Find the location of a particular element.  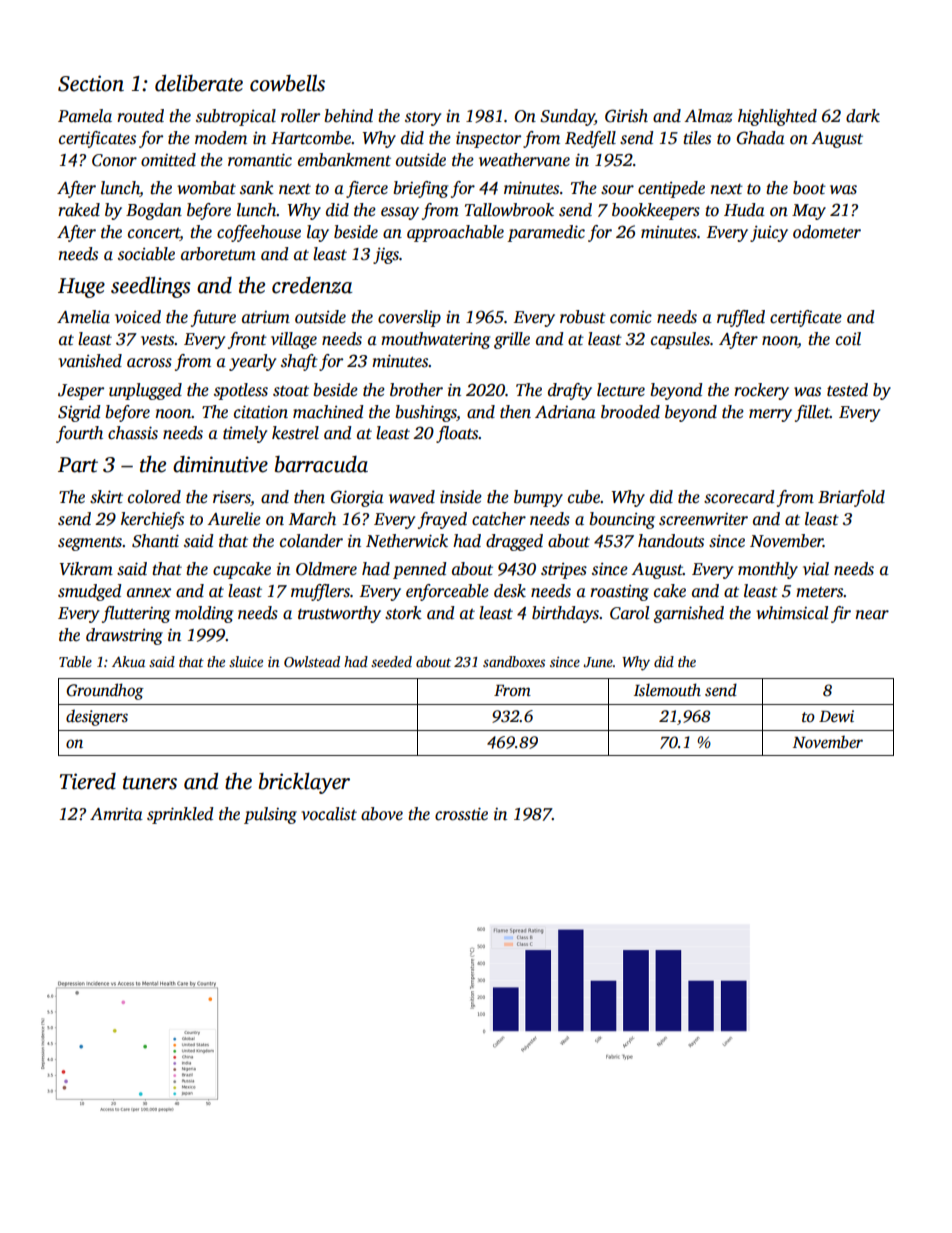

chassis is located at coordinates (133, 433).
